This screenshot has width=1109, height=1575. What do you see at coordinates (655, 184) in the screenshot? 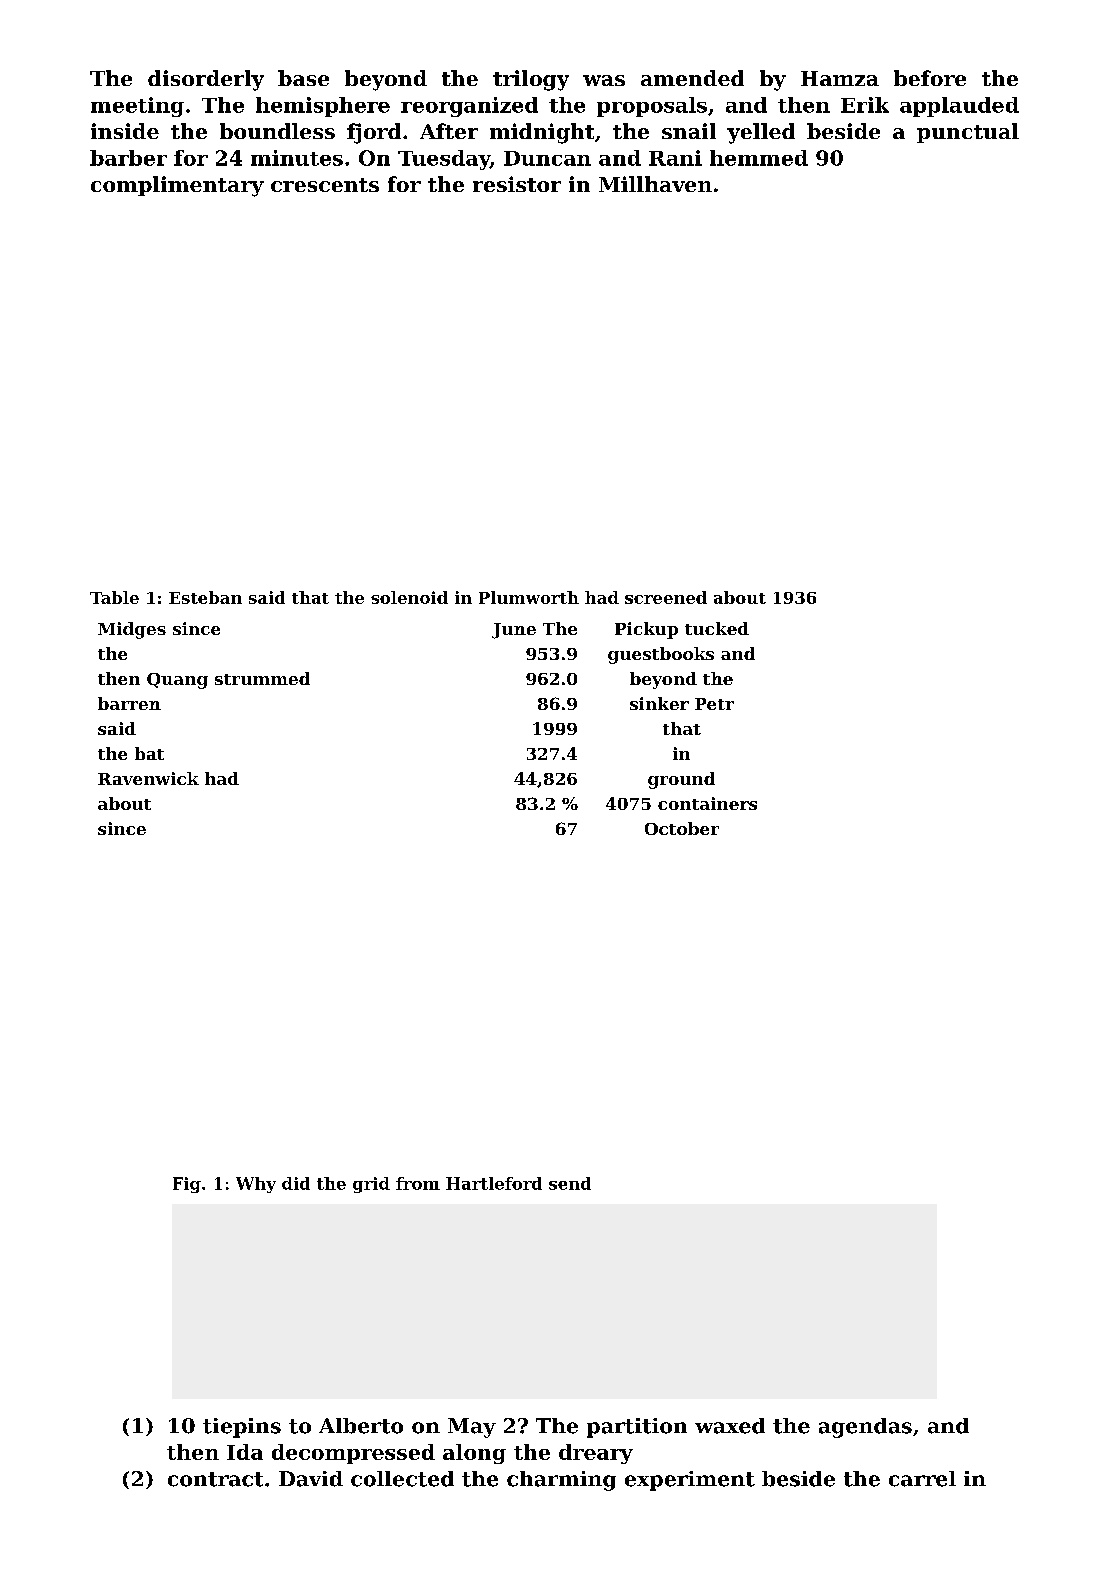
I see `Millhaven` at bounding box center [655, 184].
